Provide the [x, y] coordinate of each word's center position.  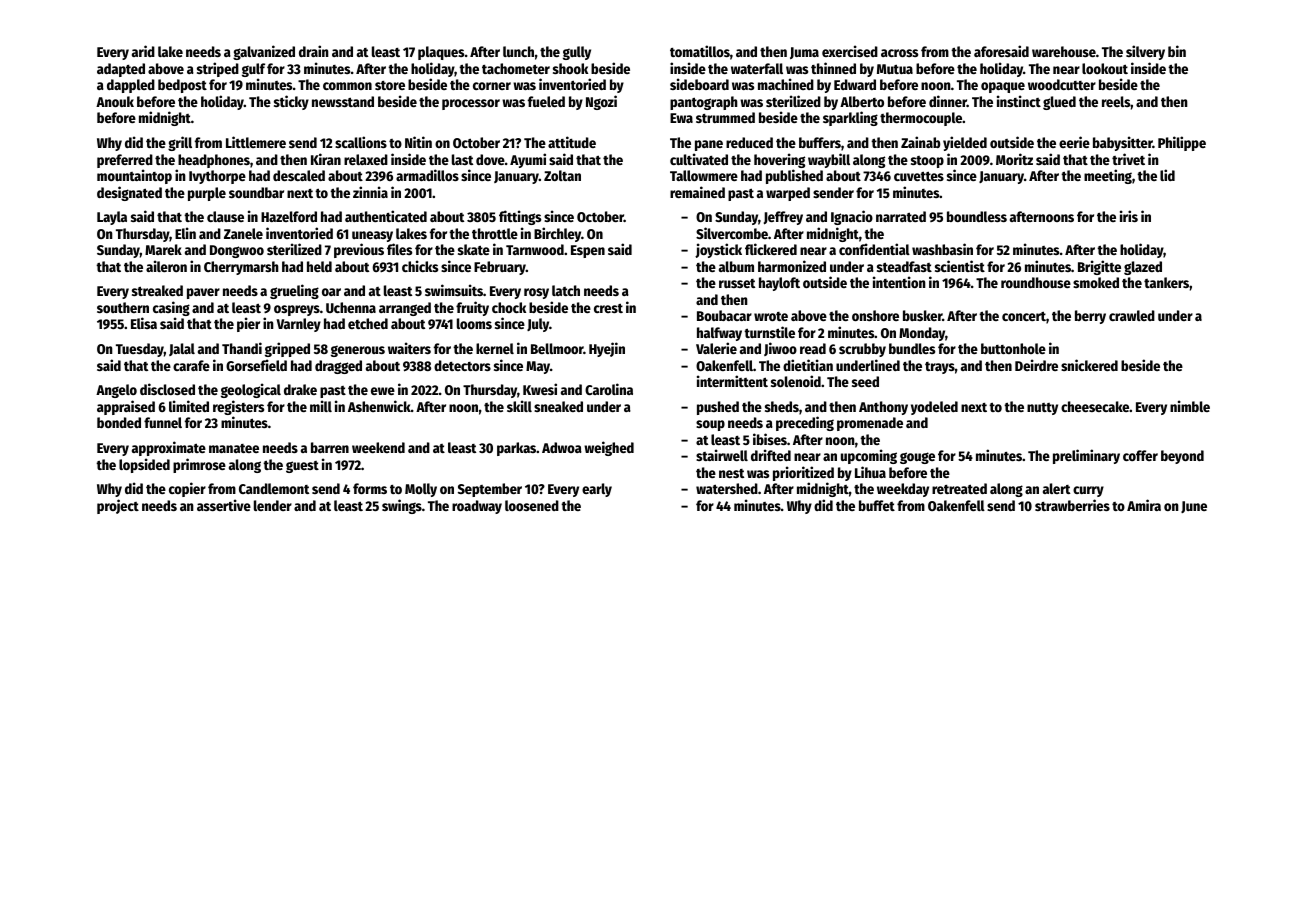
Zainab [920, 142]
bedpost [182, 86]
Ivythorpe [217, 177]
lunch [518, 51]
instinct [1019, 101]
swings [402, 506]
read [813, 348]
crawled [1132, 315]
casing [171, 309]
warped [788, 194]
